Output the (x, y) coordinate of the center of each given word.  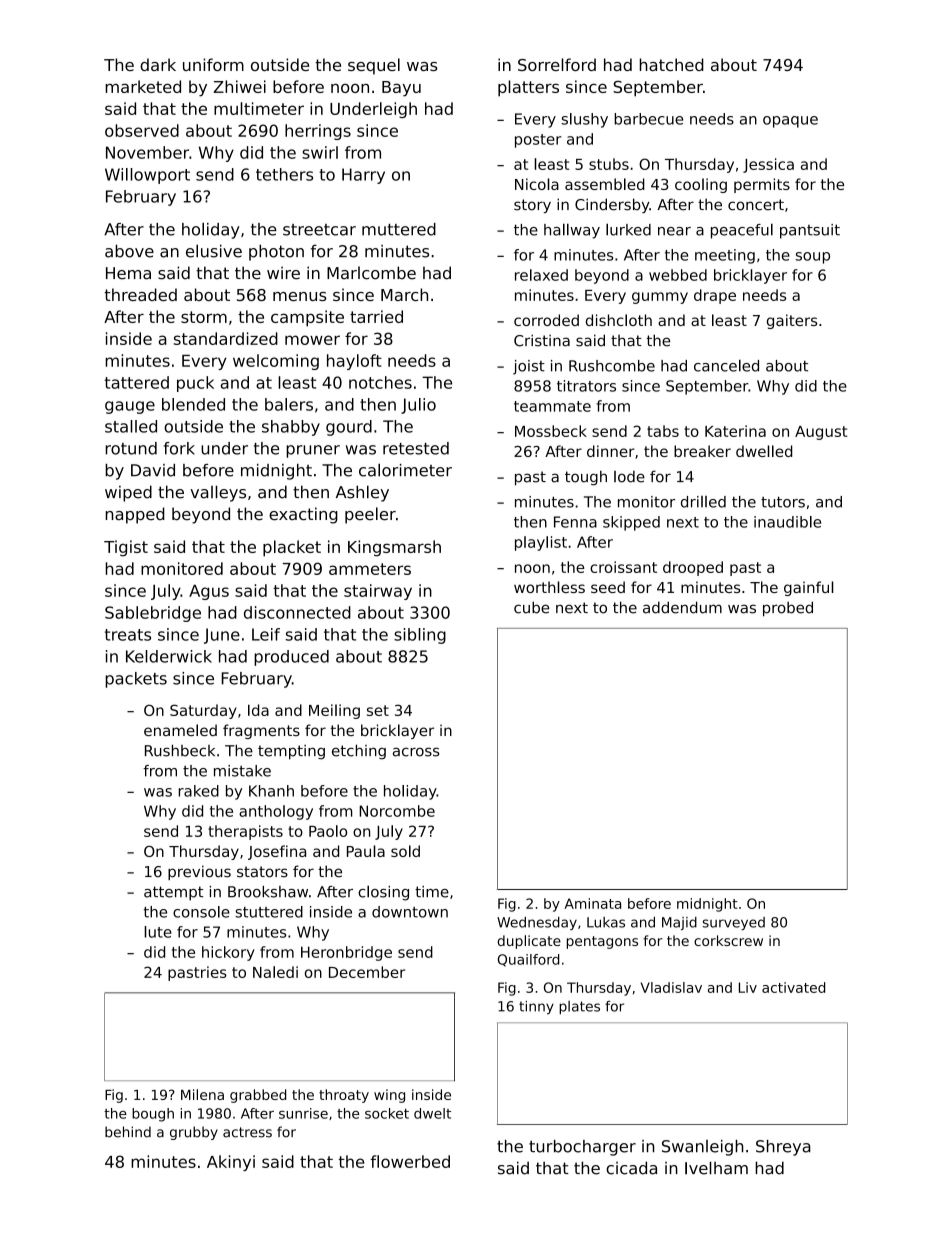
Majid (679, 923)
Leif (266, 634)
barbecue (648, 119)
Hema (128, 273)
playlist (541, 543)
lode (629, 477)
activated (793, 987)
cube (531, 607)
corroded (546, 320)
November (147, 152)
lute (158, 932)
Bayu (401, 89)
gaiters (792, 321)
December (367, 972)
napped (135, 515)
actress (247, 1132)
